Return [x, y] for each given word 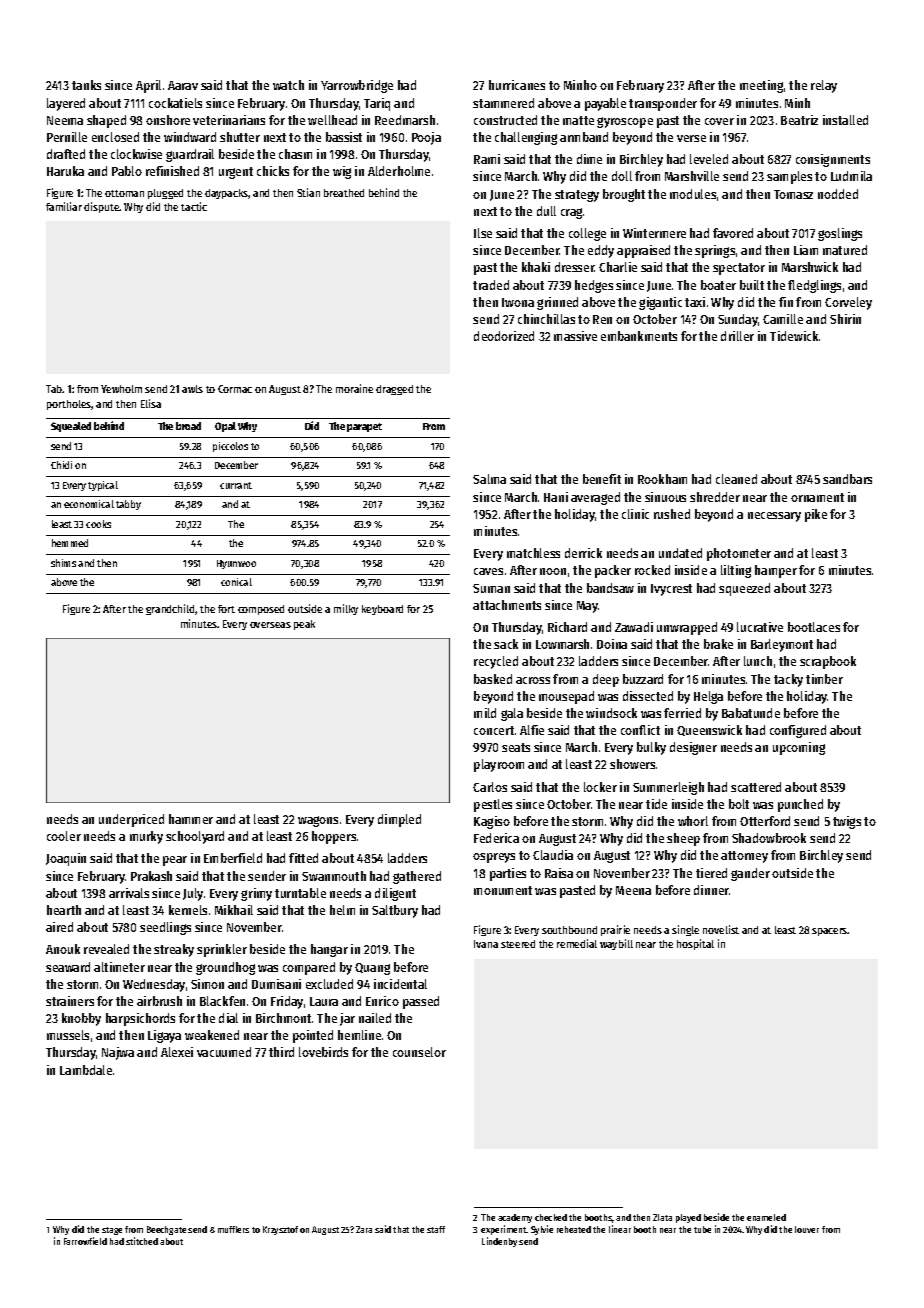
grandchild [170, 609]
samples [789, 177]
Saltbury [395, 911]
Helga [708, 697]
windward [190, 137]
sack [506, 644]
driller [737, 336]
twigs [847, 822]
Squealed [71, 427]
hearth [64, 910]
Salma [489, 479]
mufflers [233, 1229]
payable [605, 104]
